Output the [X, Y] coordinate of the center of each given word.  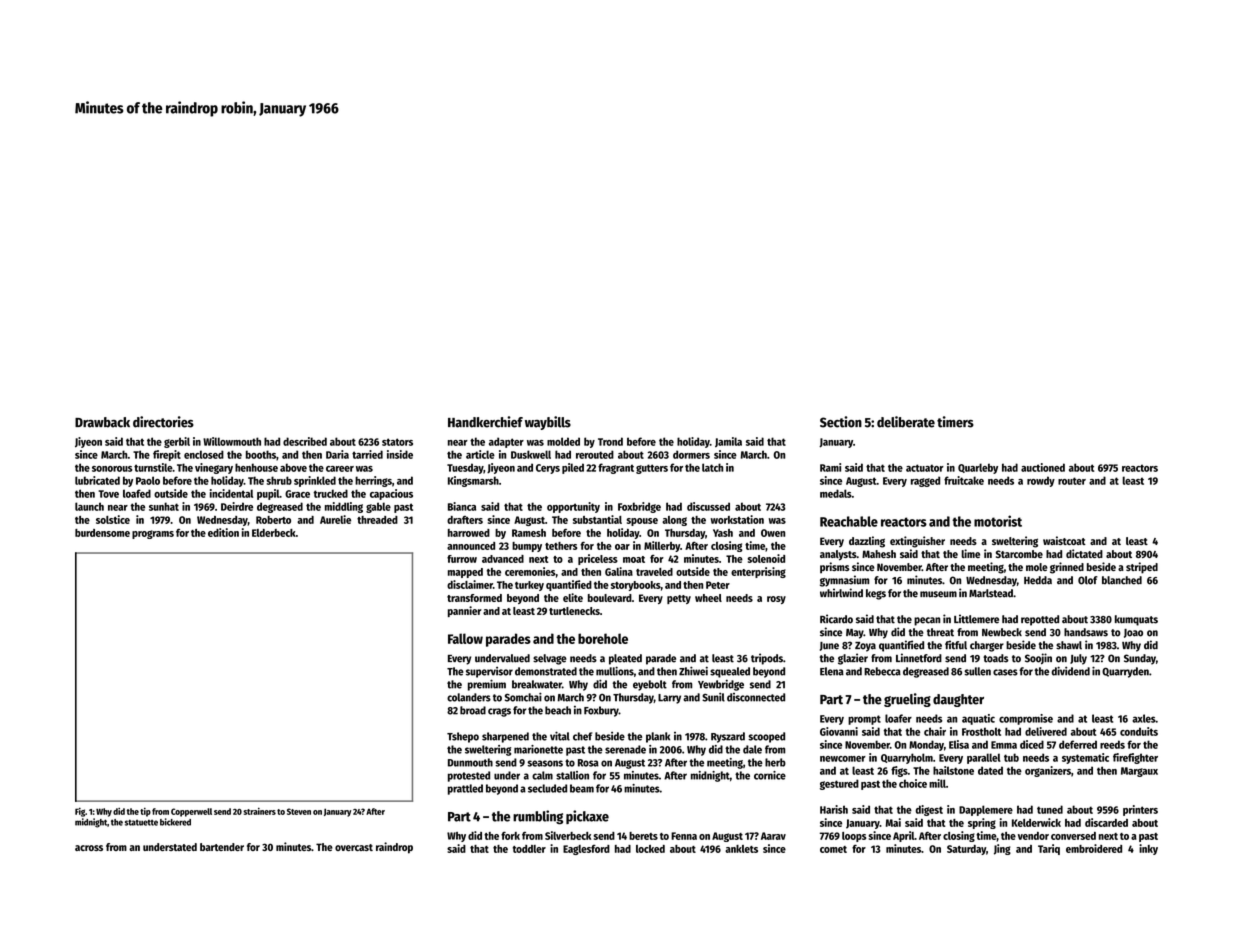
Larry [669, 699]
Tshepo [463, 737]
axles [1144, 718]
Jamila [728, 442]
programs [153, 534]
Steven [299, 811]
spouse [642, 522]
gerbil [177, 442]
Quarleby [978, 468]
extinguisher [917, 542]
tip [145, 812]
